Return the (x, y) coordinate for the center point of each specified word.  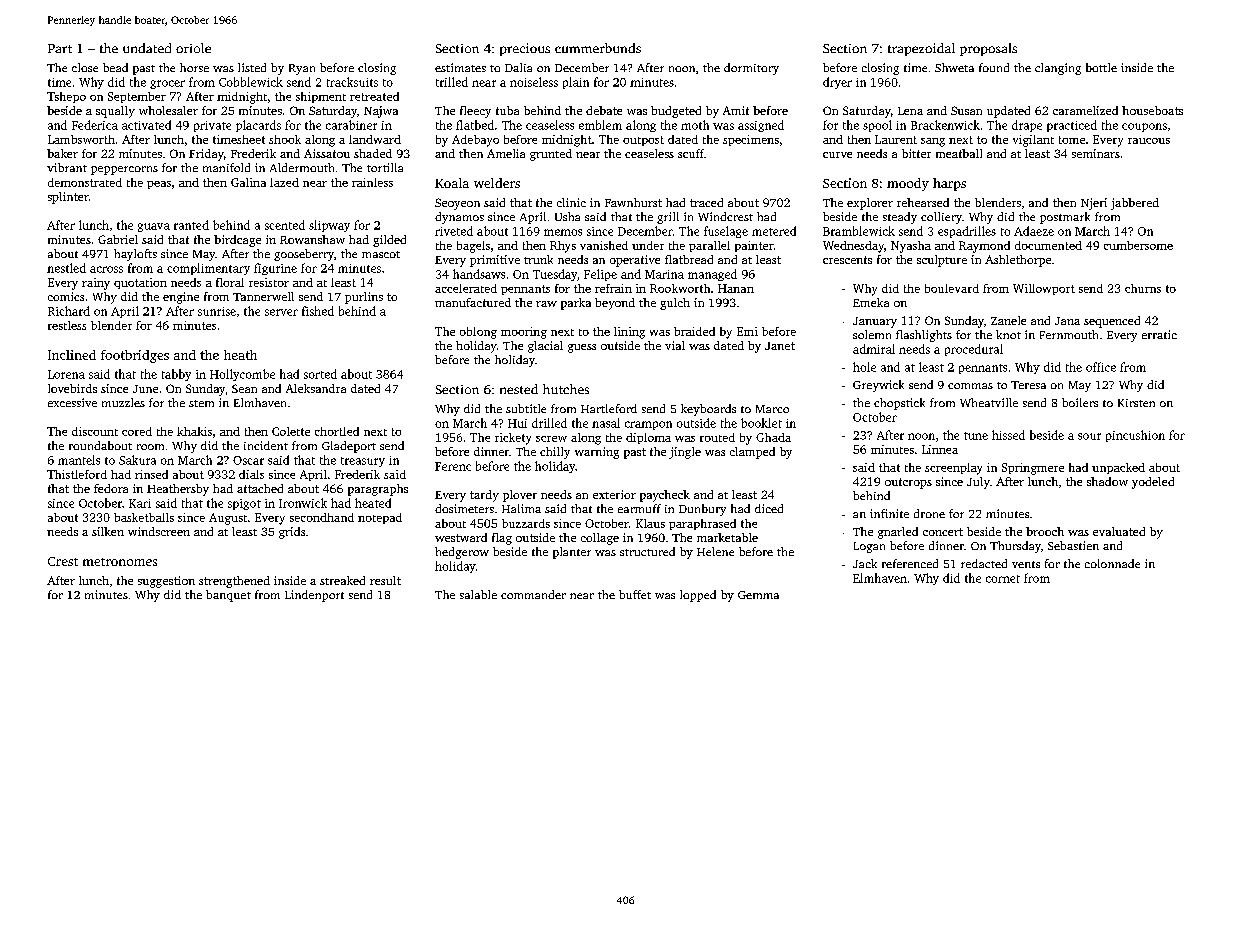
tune (976, 436)
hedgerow (462, 553)
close (85, 67)
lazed (284, 182)
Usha (567, 216)
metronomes (120, 562)
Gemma (758, 595)
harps (949, 184)
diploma (648, 438)
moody (908, 184)
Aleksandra (316, 388)
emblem (600, 125)
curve (837, 155)
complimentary (208, 269)
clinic (571, 202)
